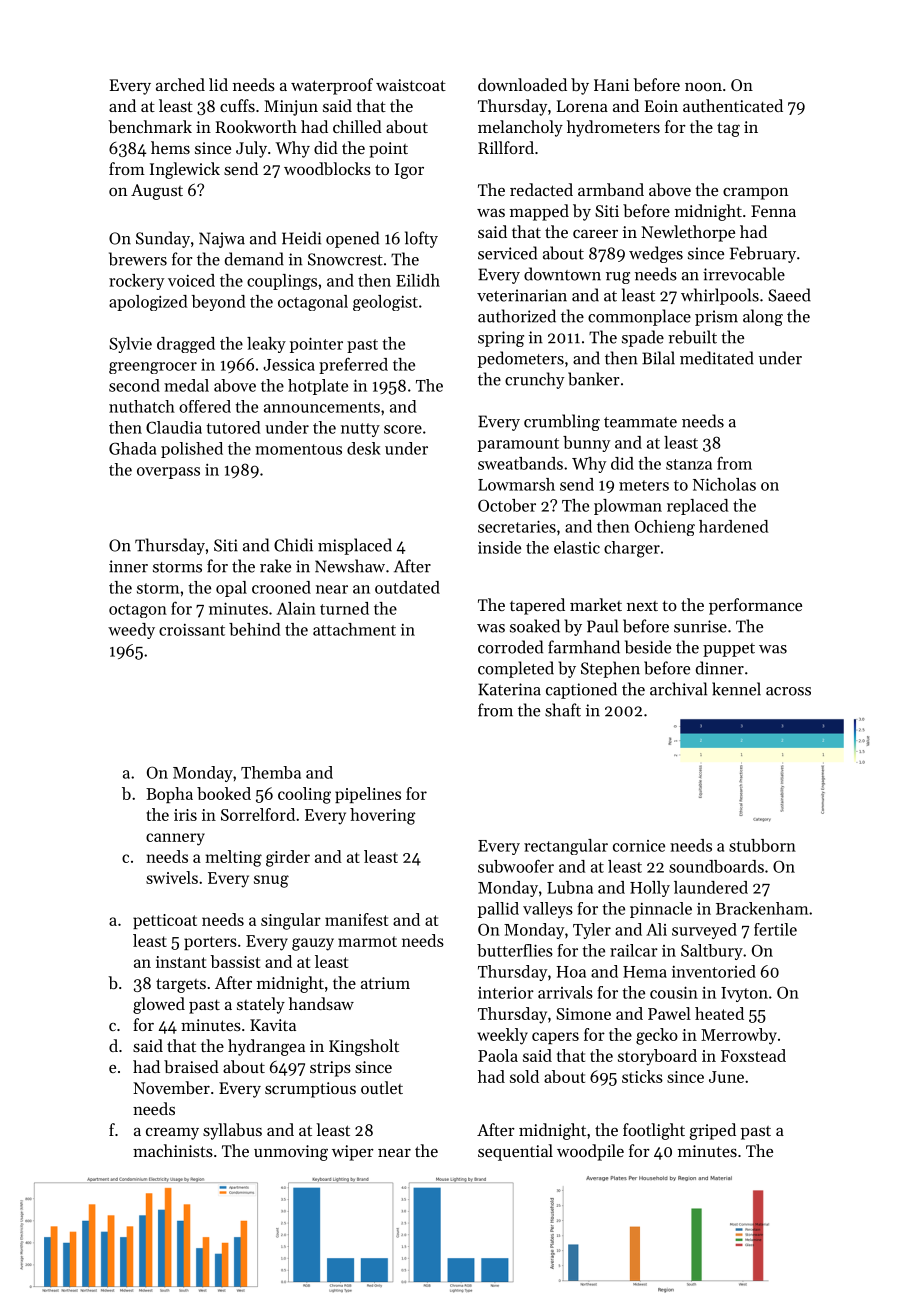  Describe the element at coordinates (789, 295) in the page. I see `Saeed` at that location.
